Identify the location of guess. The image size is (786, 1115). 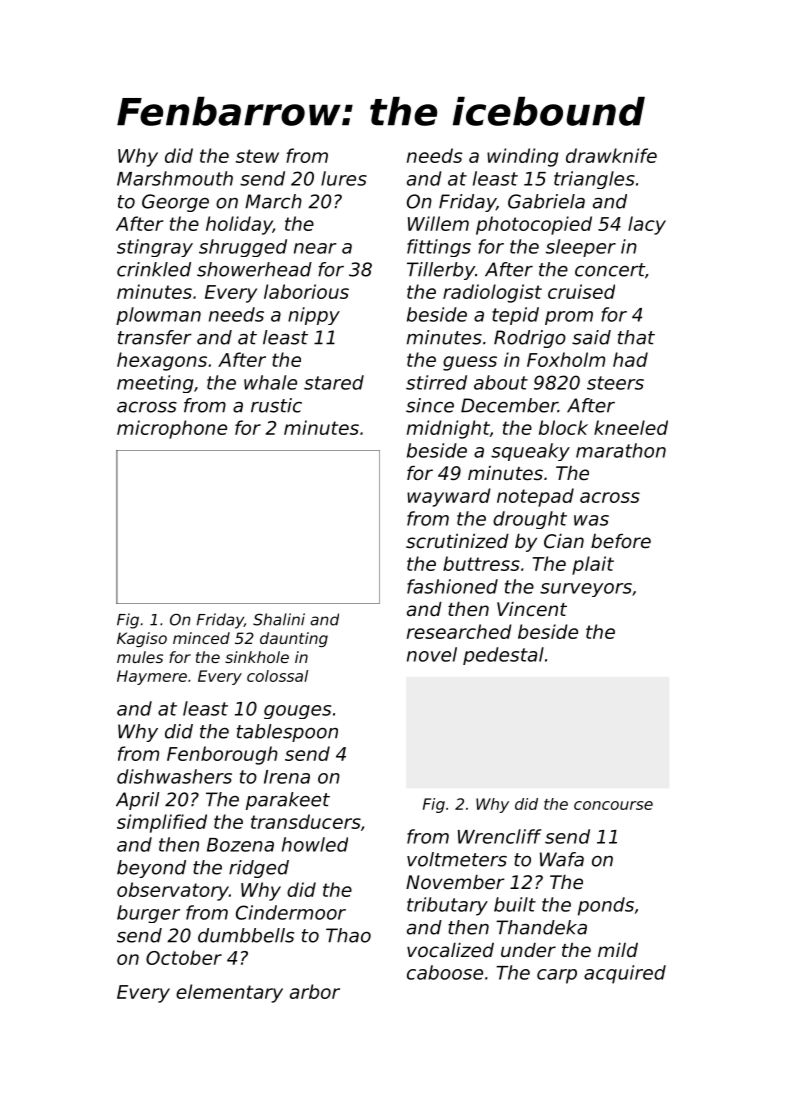
(470, 363).
